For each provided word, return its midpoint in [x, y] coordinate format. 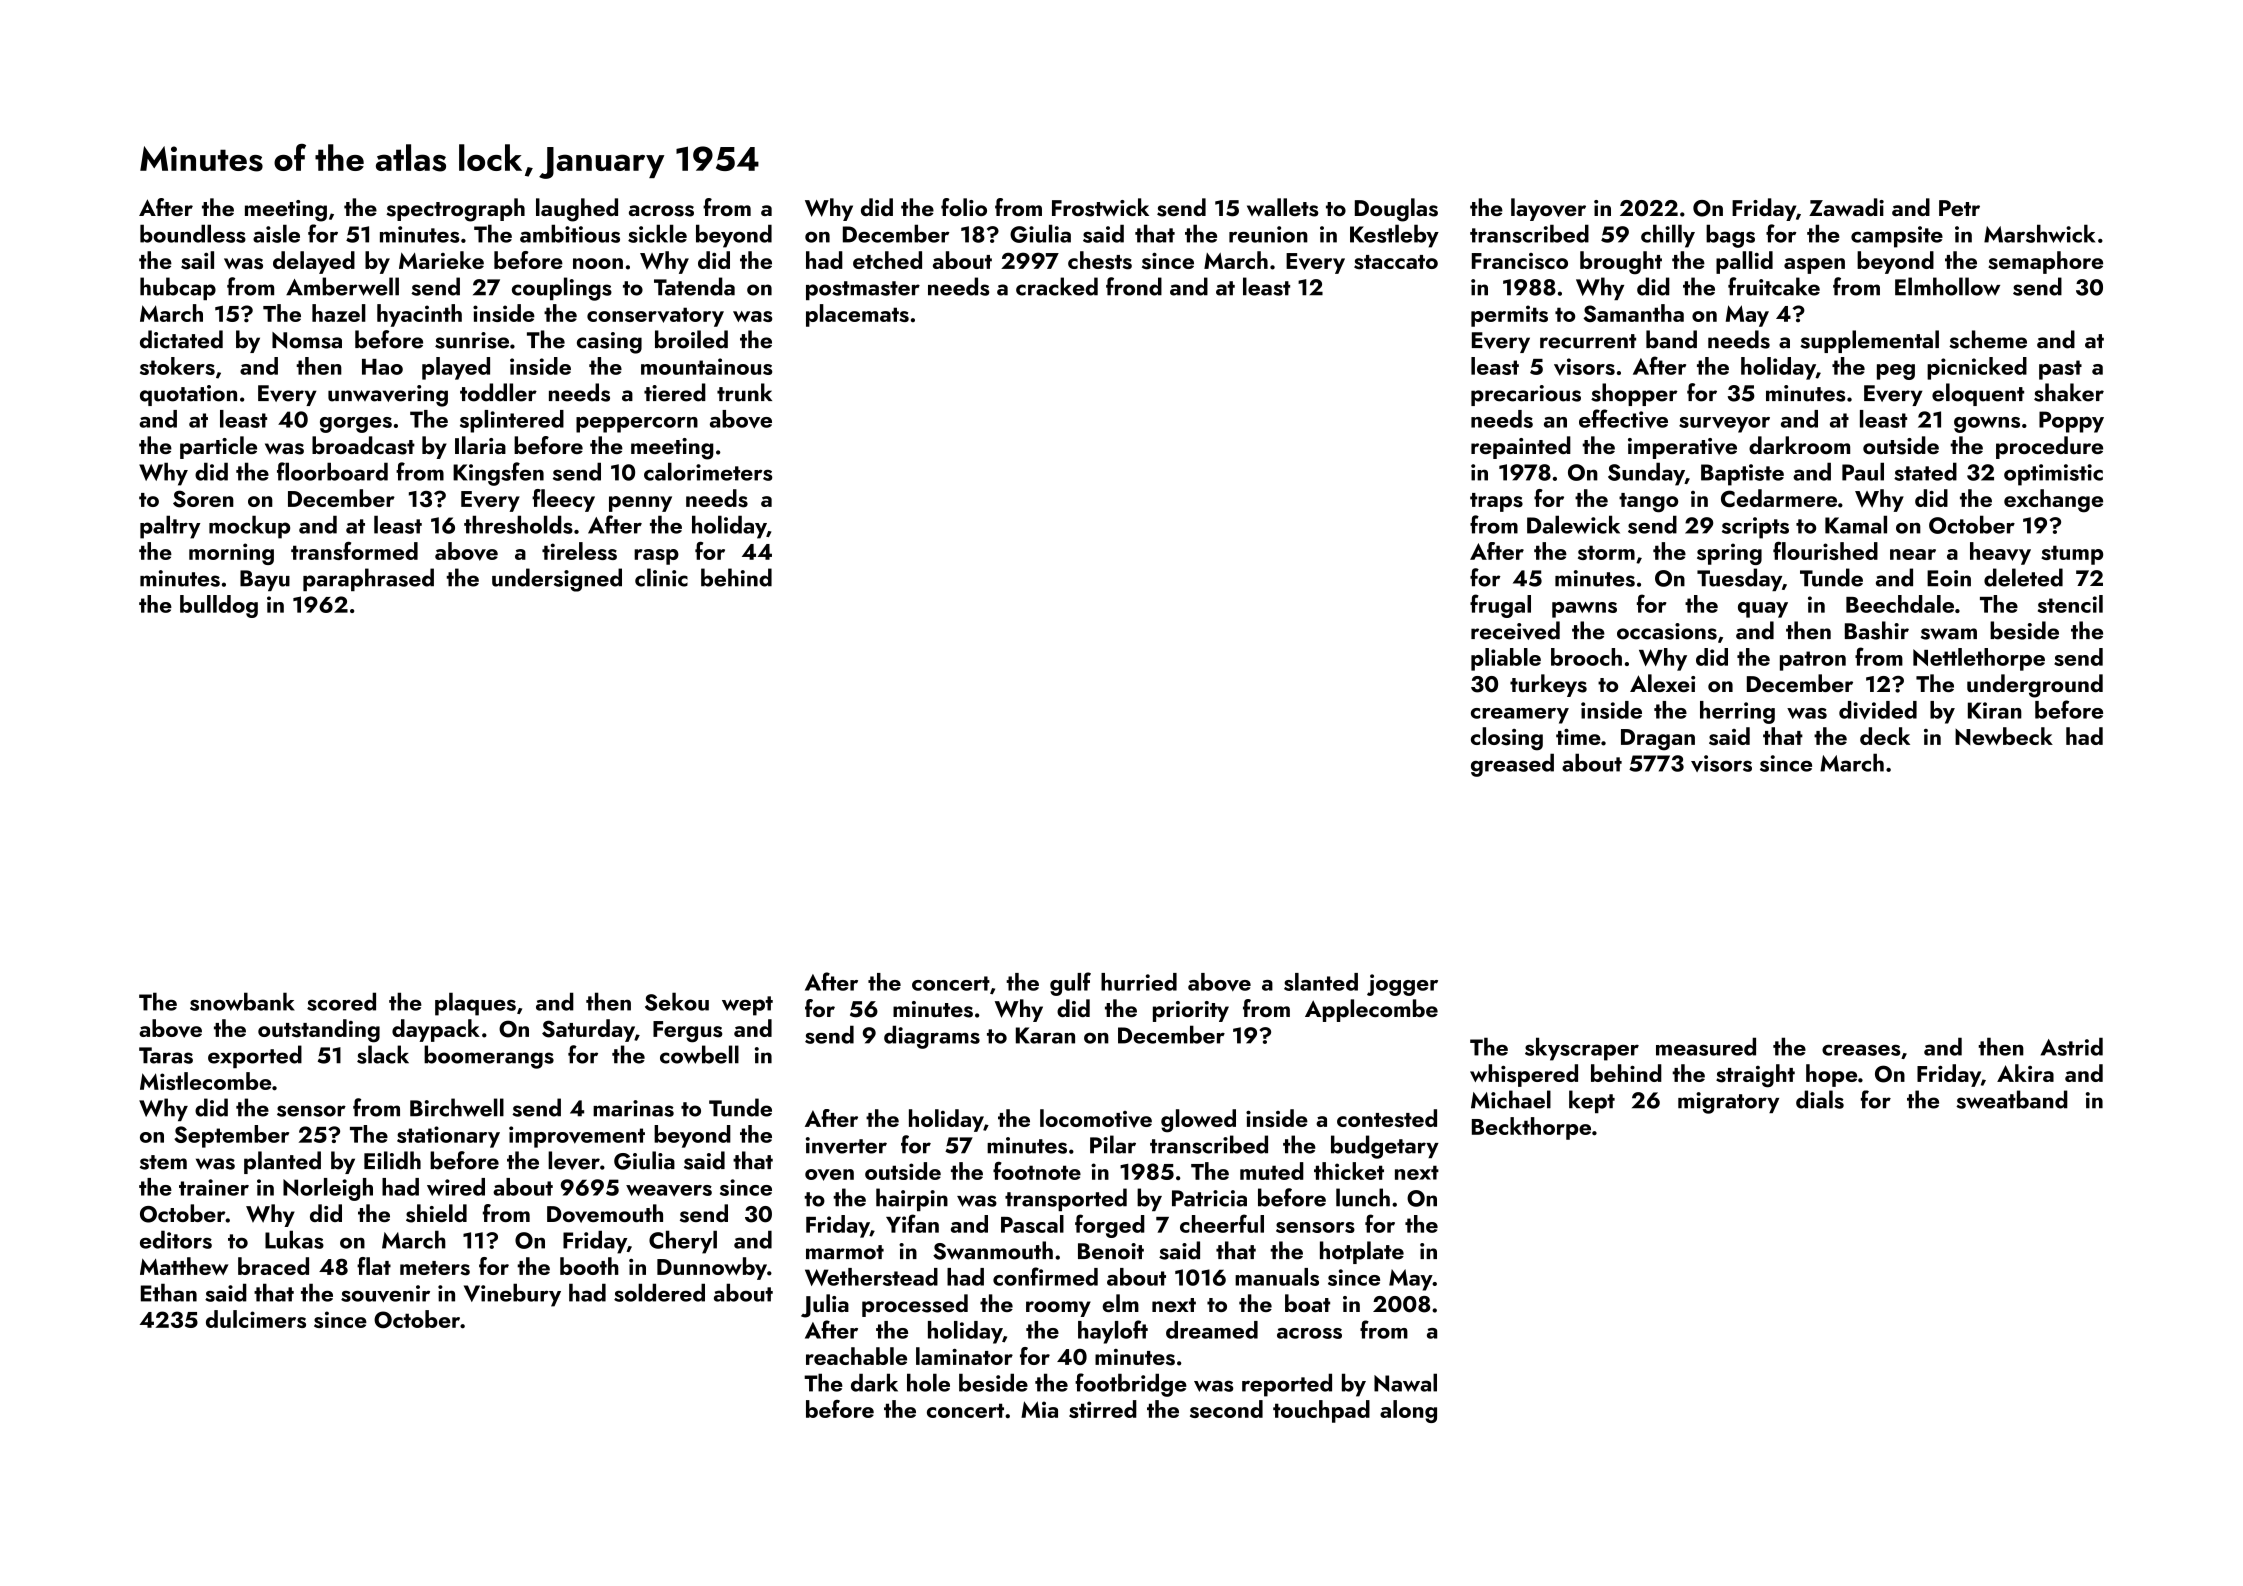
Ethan [169, 1292]
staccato [1396, 262]
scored [341, 1001]
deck [1885, 736]
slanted [1321, 982]
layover [1548, 209]
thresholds [518, 524]
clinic [661, 577]
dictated [181, 339]
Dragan [1658, 740]
